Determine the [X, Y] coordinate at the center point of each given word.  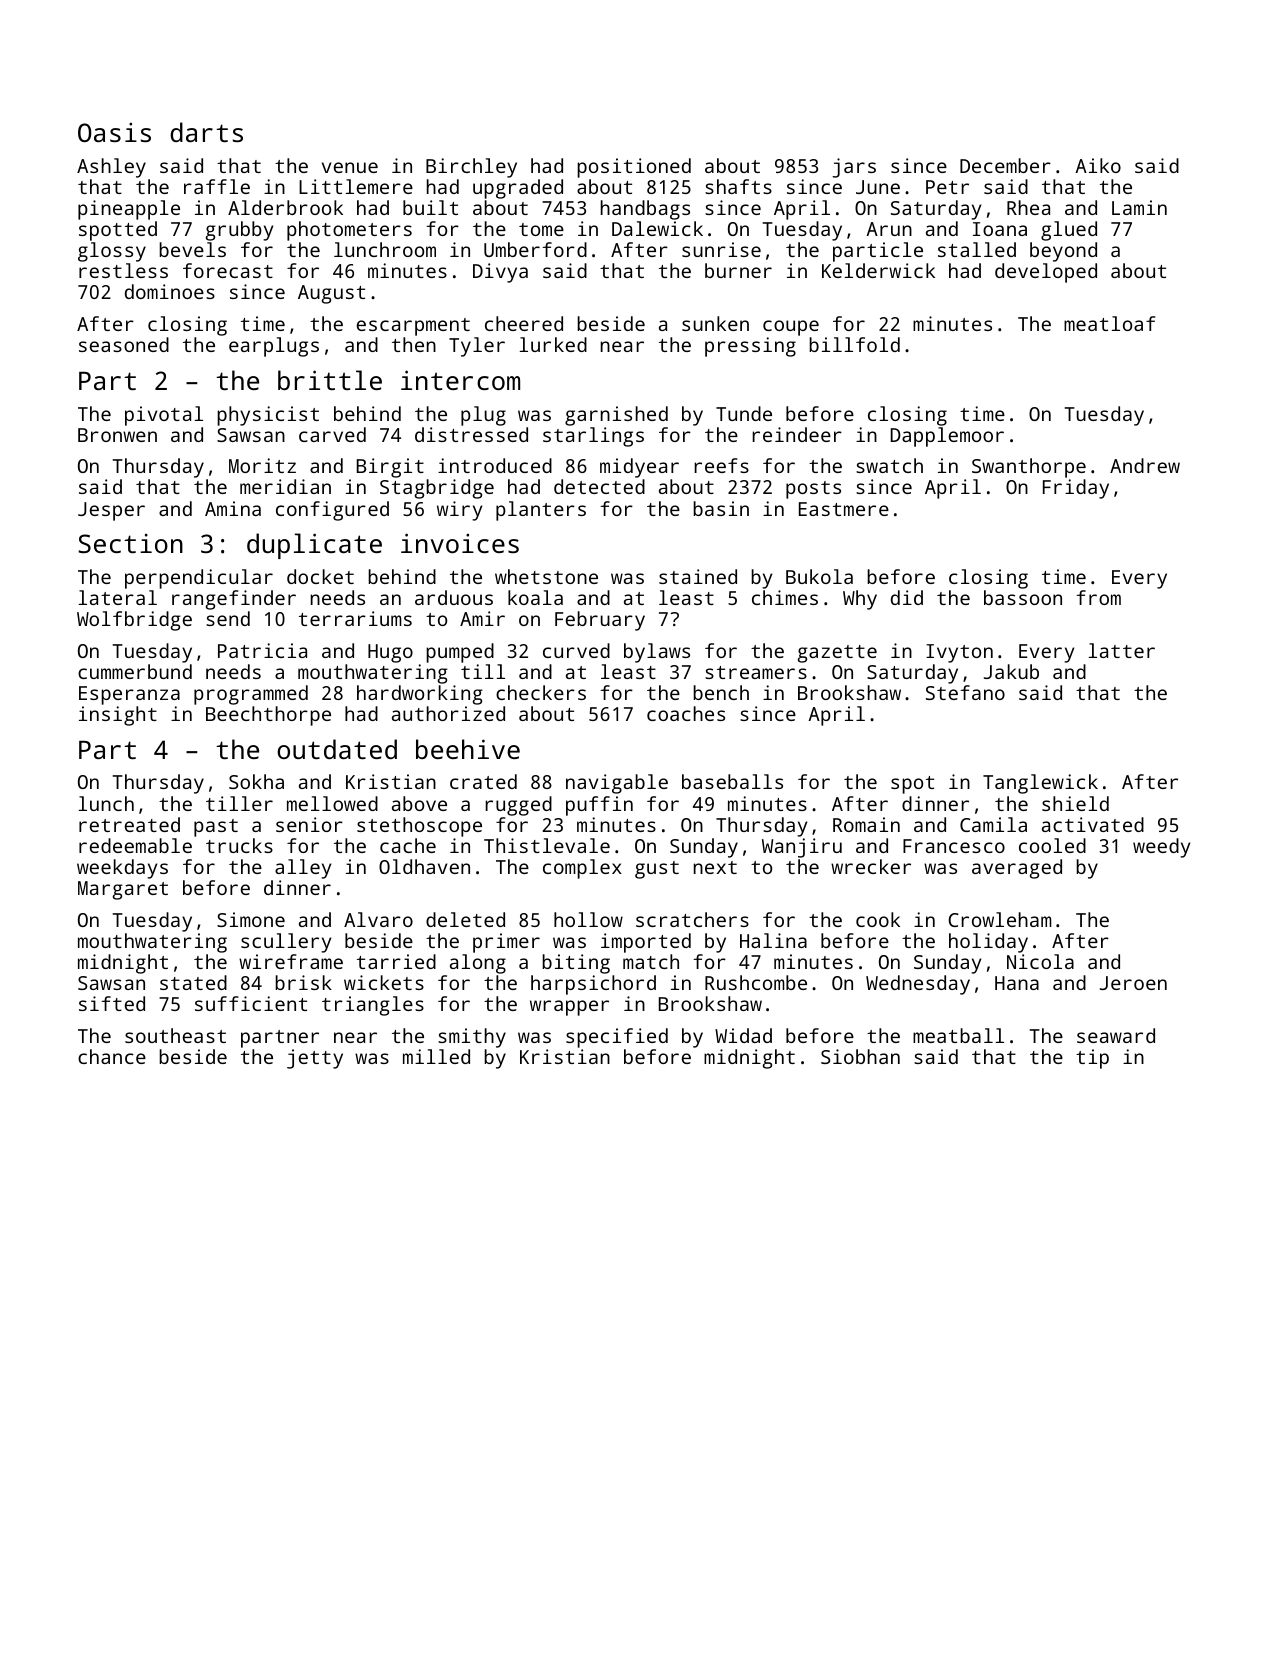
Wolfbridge [134, 621]
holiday [988, 943]
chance [112, 1056]
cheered [524, 323]
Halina [773, 940]
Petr [947, 187]
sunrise [721, 249]
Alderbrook [285, 207]
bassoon [1023, 597]
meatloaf [1109, 323]
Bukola [819, 576]
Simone [251, 919]
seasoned [124, 344]
